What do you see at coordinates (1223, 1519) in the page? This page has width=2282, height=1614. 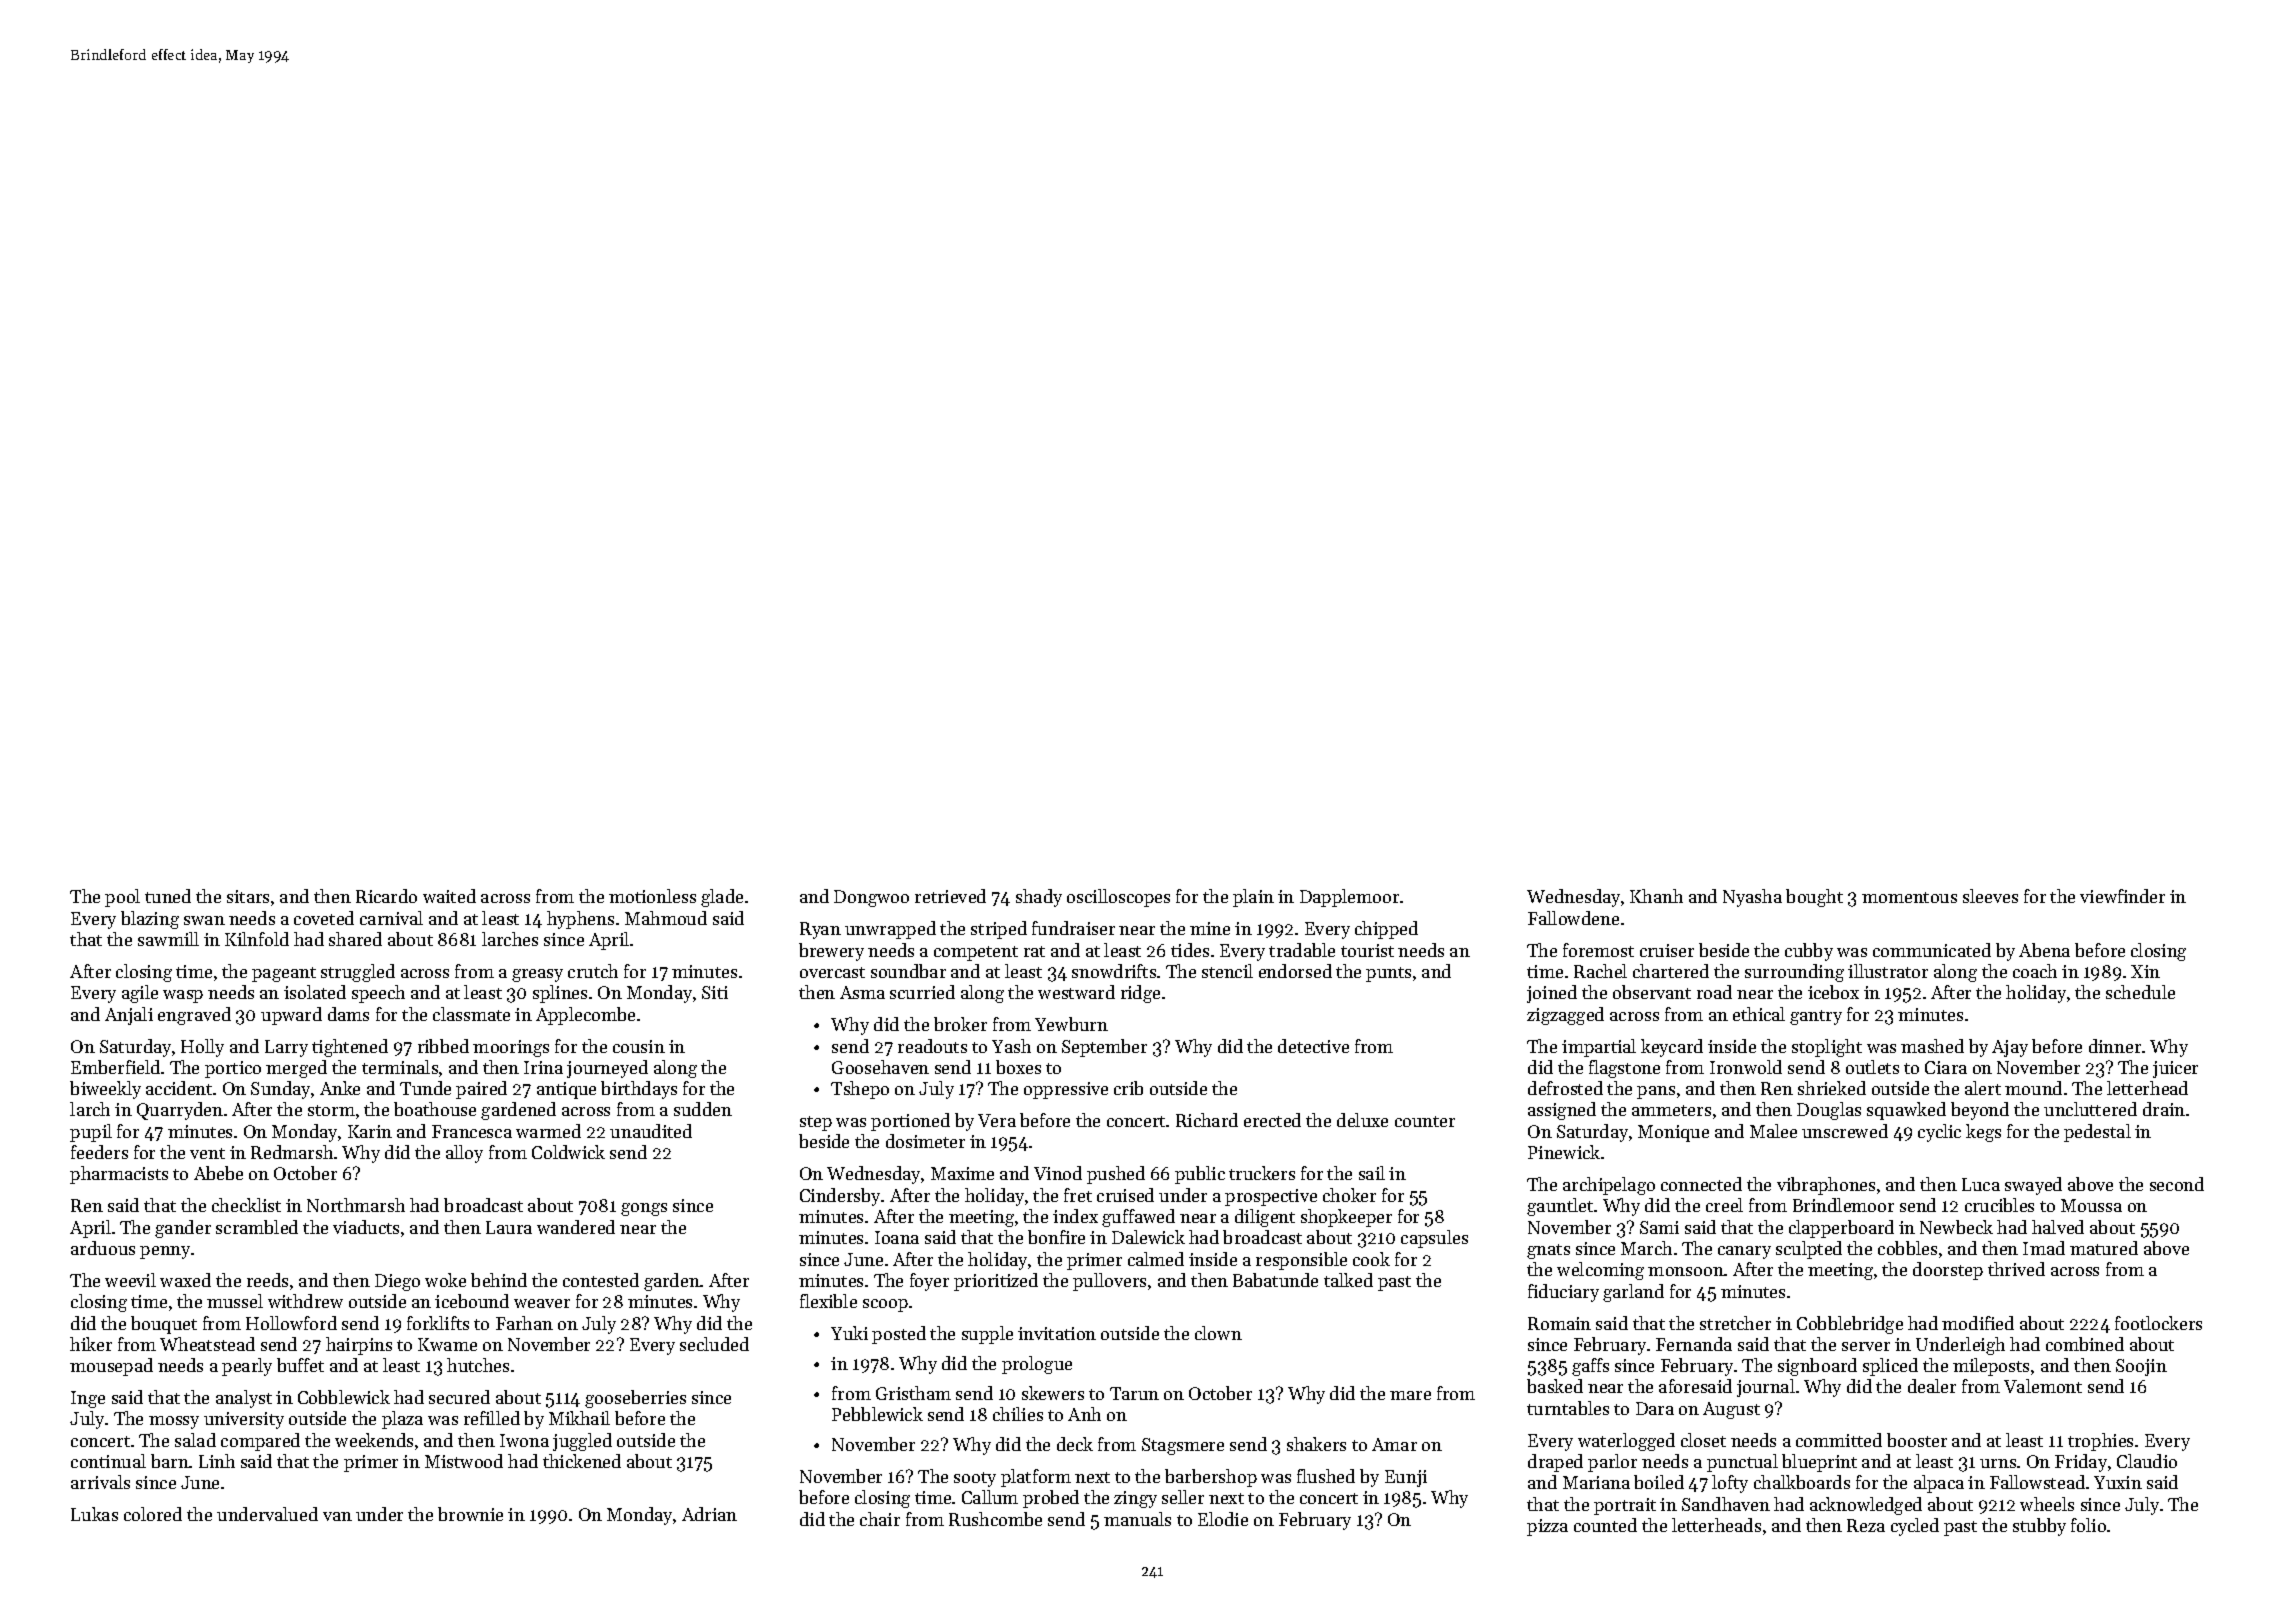 I see `Elodie` at bounding box center [1223, 1519].
